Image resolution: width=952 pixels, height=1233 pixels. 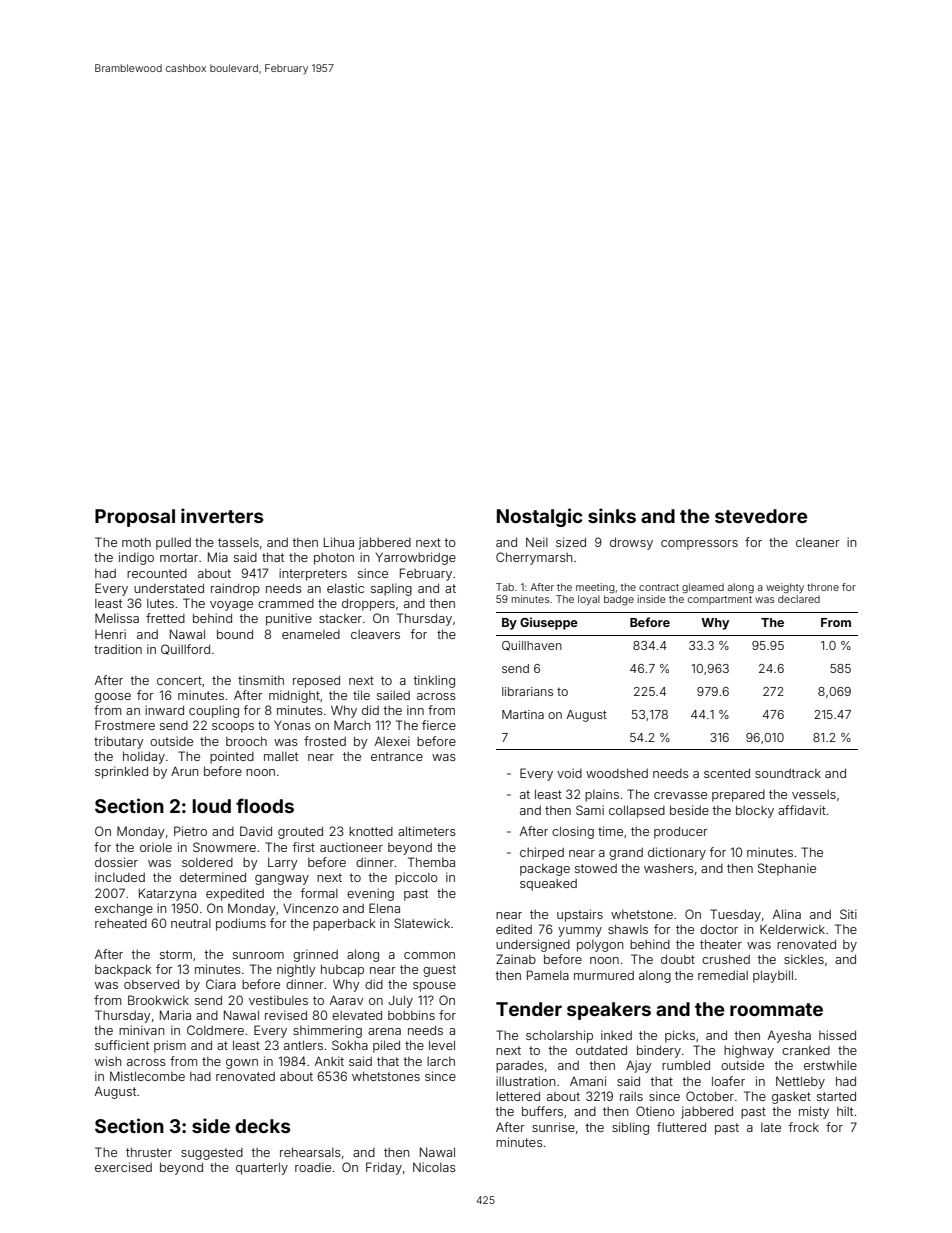 I want to click on fluttered, so click(x=681, y=1127).
